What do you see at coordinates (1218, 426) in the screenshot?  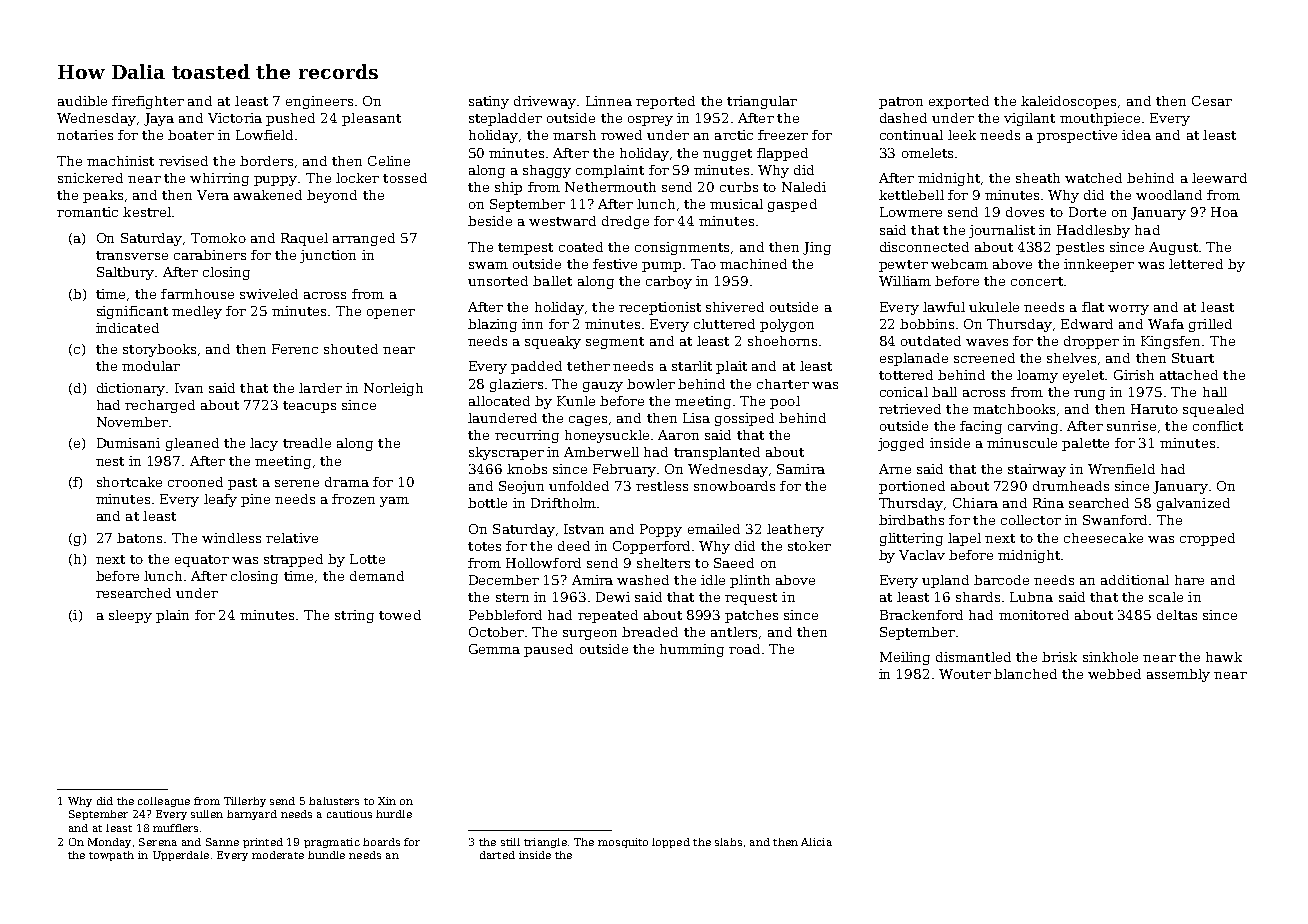 I see `conflict` at bounding box center [1218, 426].
